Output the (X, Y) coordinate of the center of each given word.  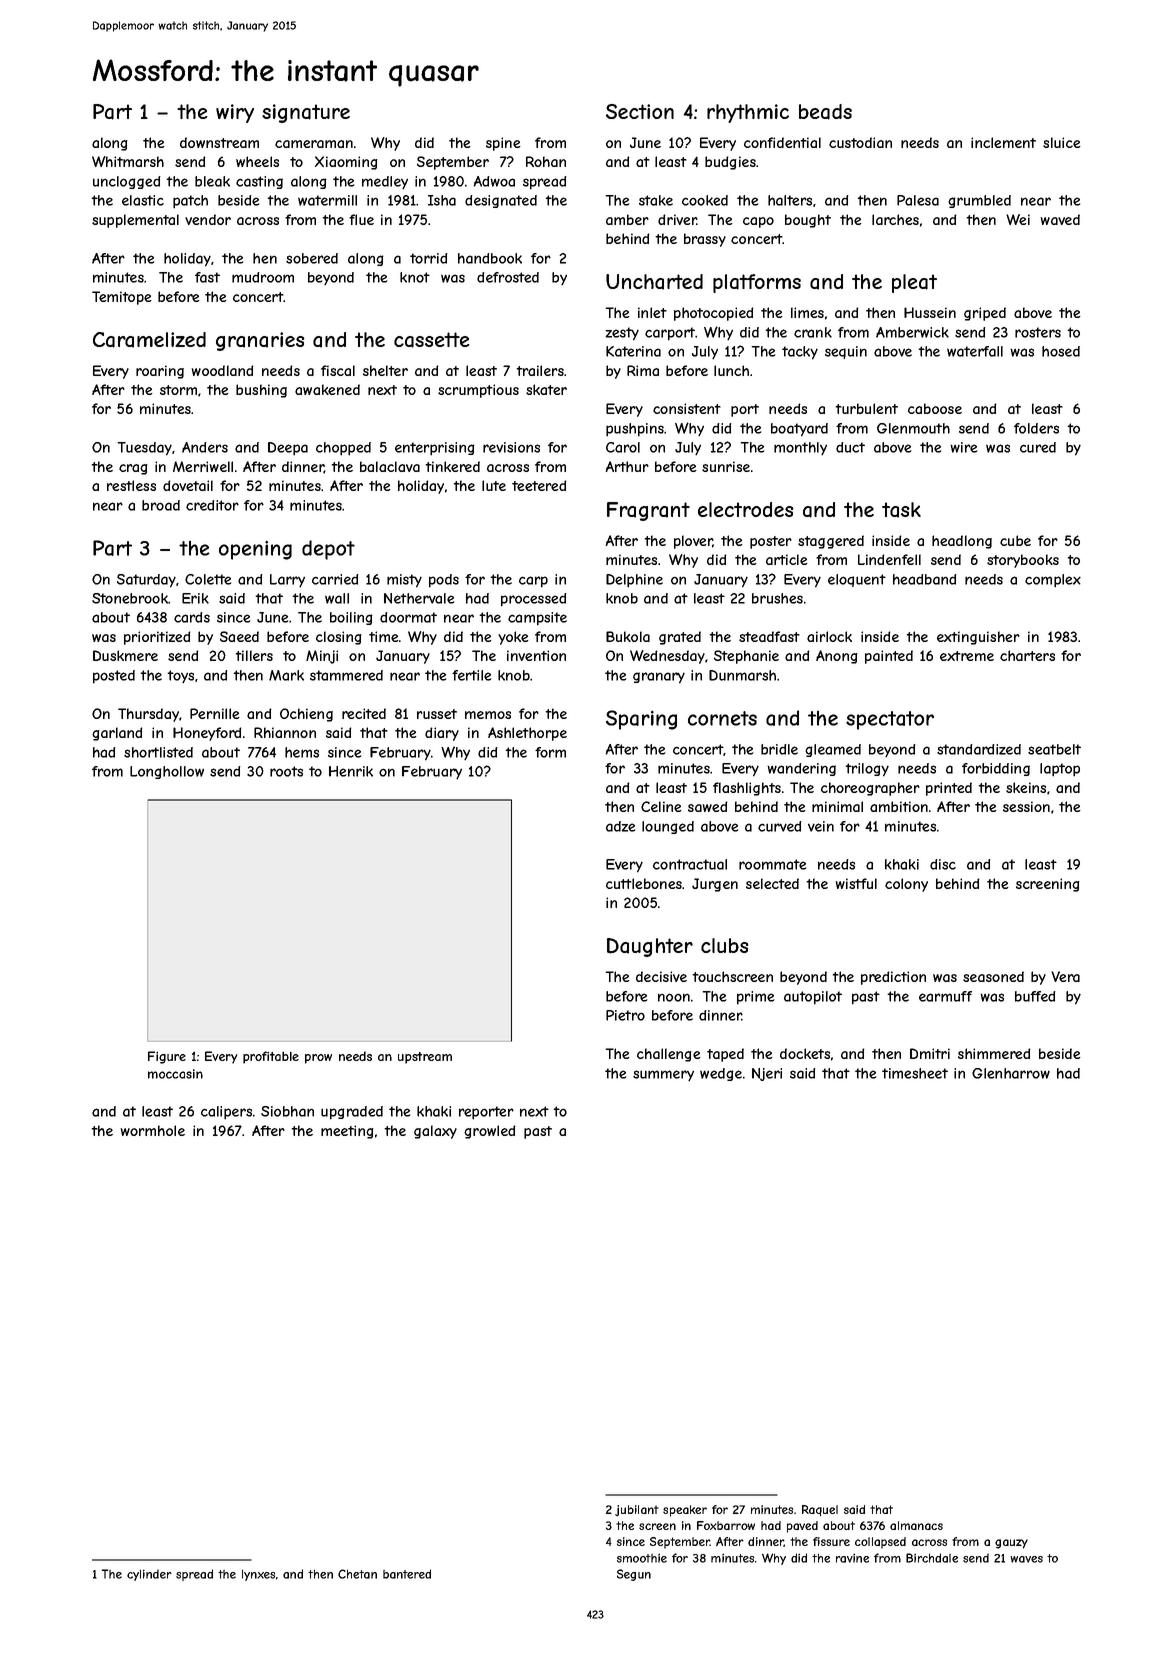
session (1026, 806)
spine (503, 144)
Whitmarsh (128, 161)
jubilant (637, 1511)
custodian (860, 142)
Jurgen (715, 885)
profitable (271, 1057)
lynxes (258, 1575)
